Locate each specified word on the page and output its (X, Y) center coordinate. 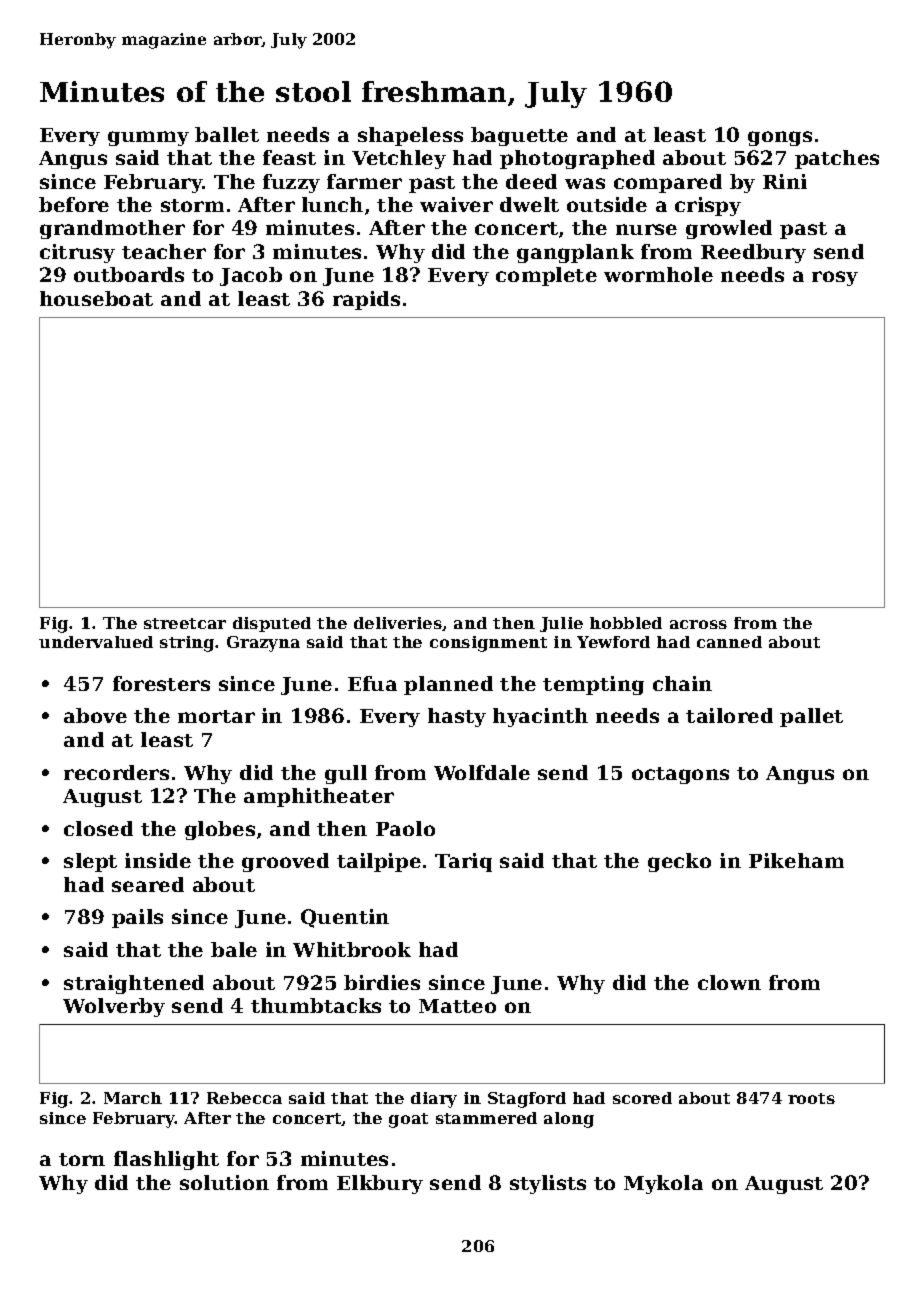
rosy (835, 278)
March (133, 1098)
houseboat (96, 298)
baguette (519, 136)
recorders (116, 772)
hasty (457, 717)
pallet (811, 717)
